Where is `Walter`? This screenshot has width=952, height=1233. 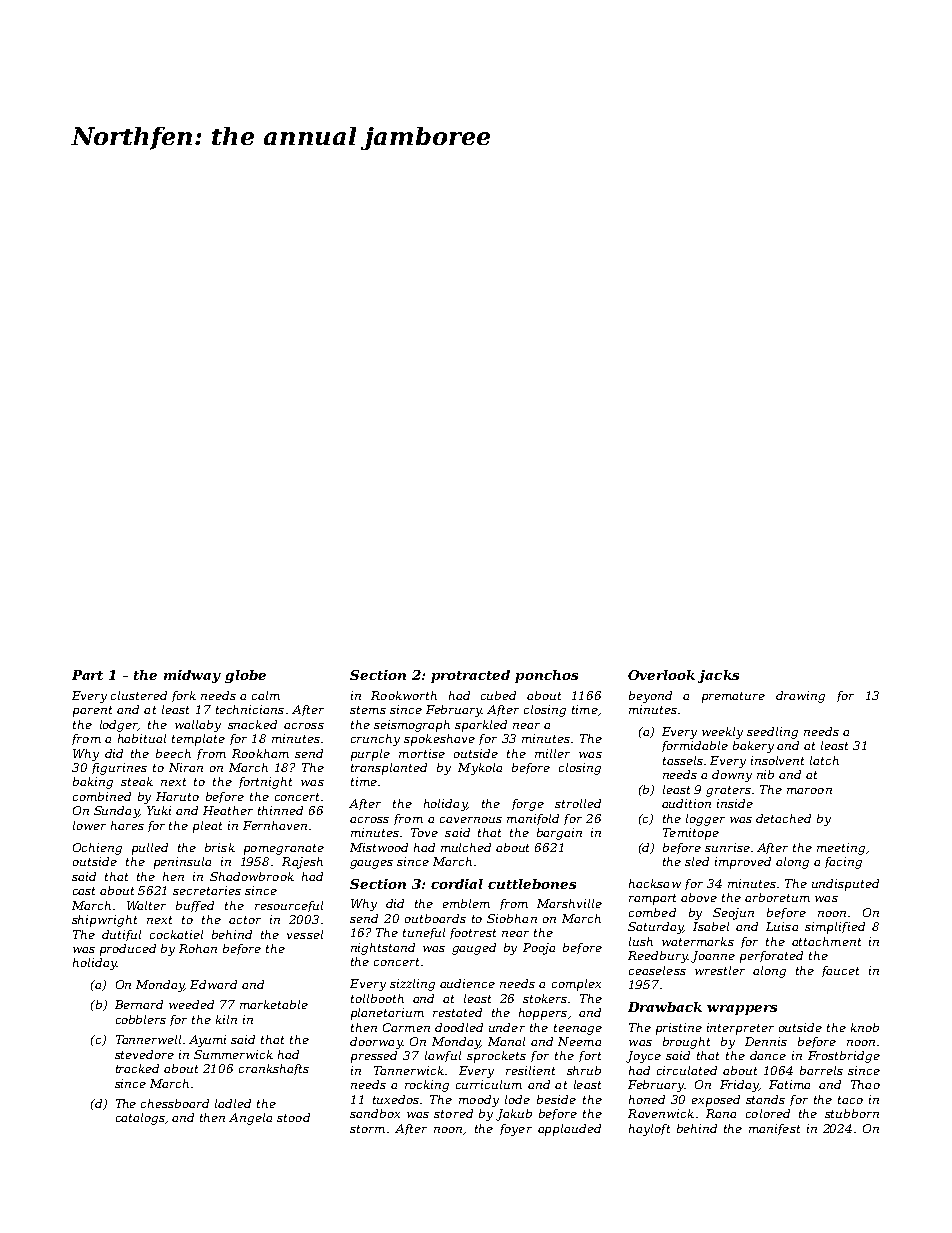
Walter is located at coordinates (146, 905).
